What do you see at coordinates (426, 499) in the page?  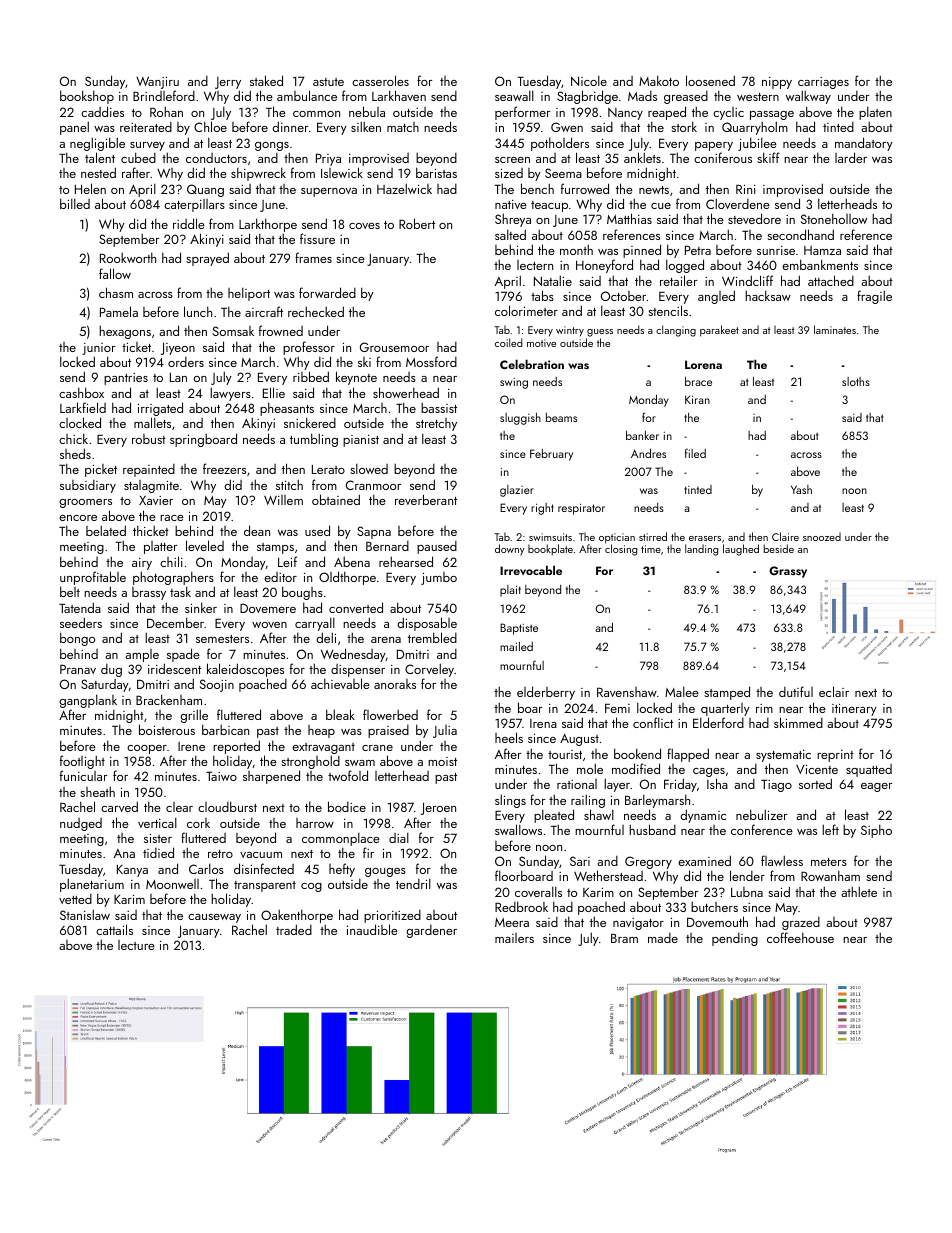 I see `reverberant` at bounding box center [426, 499].
